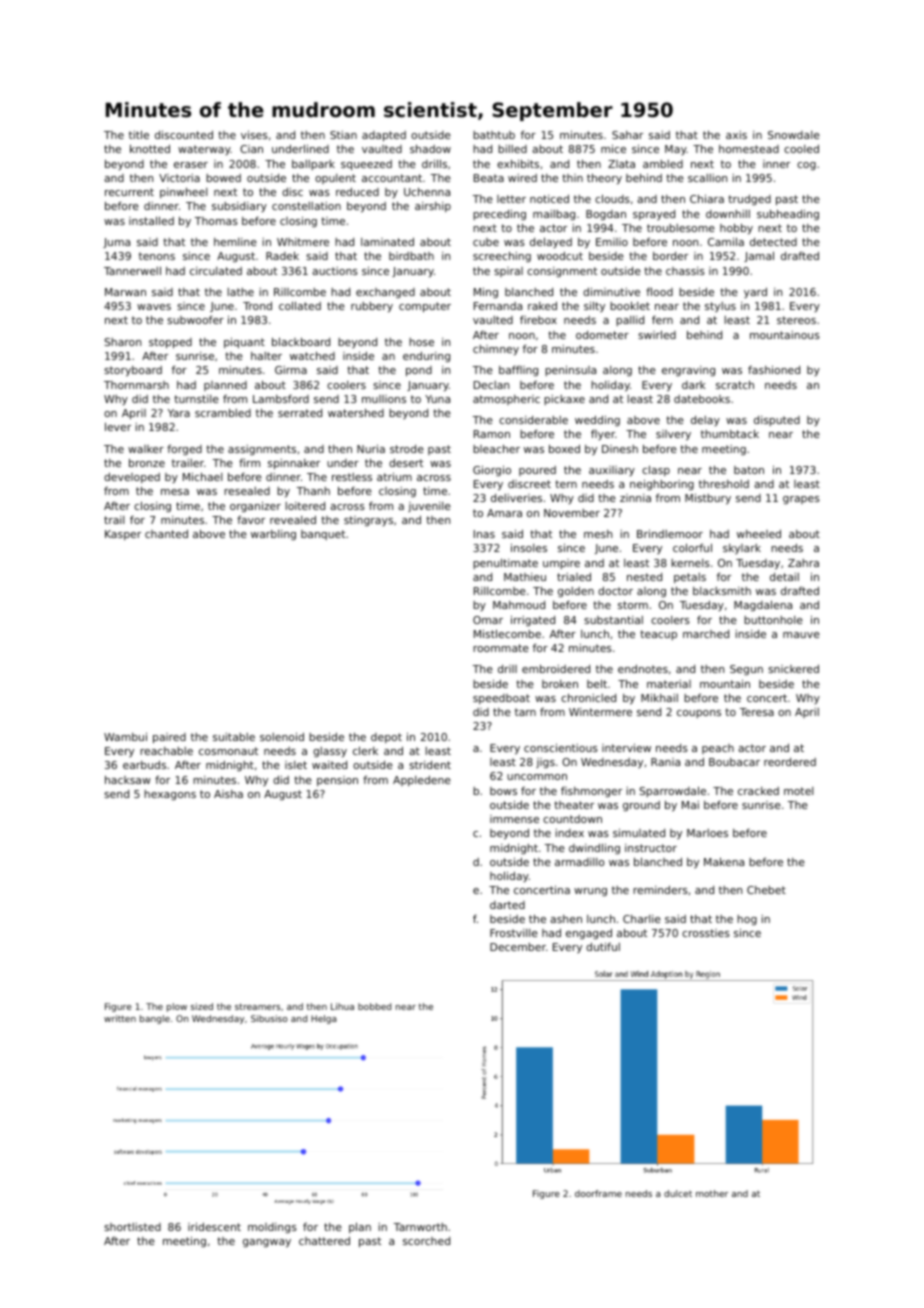 This screenshot has height=1308, width=924. Describe the element at coordinates (228, 794) in the screenshot. I see `Aisha` at that location.
